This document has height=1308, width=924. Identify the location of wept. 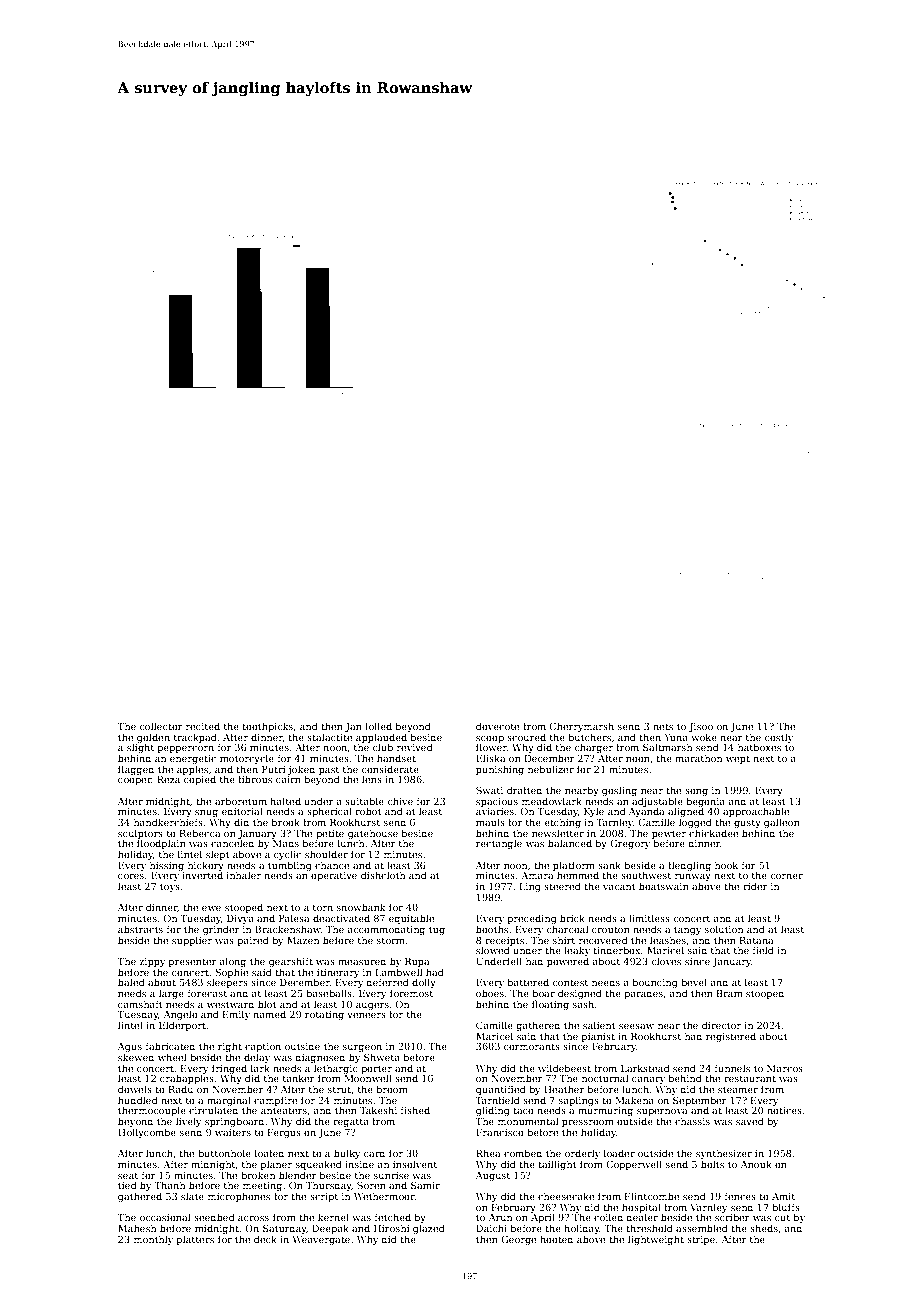
(738, 759).
